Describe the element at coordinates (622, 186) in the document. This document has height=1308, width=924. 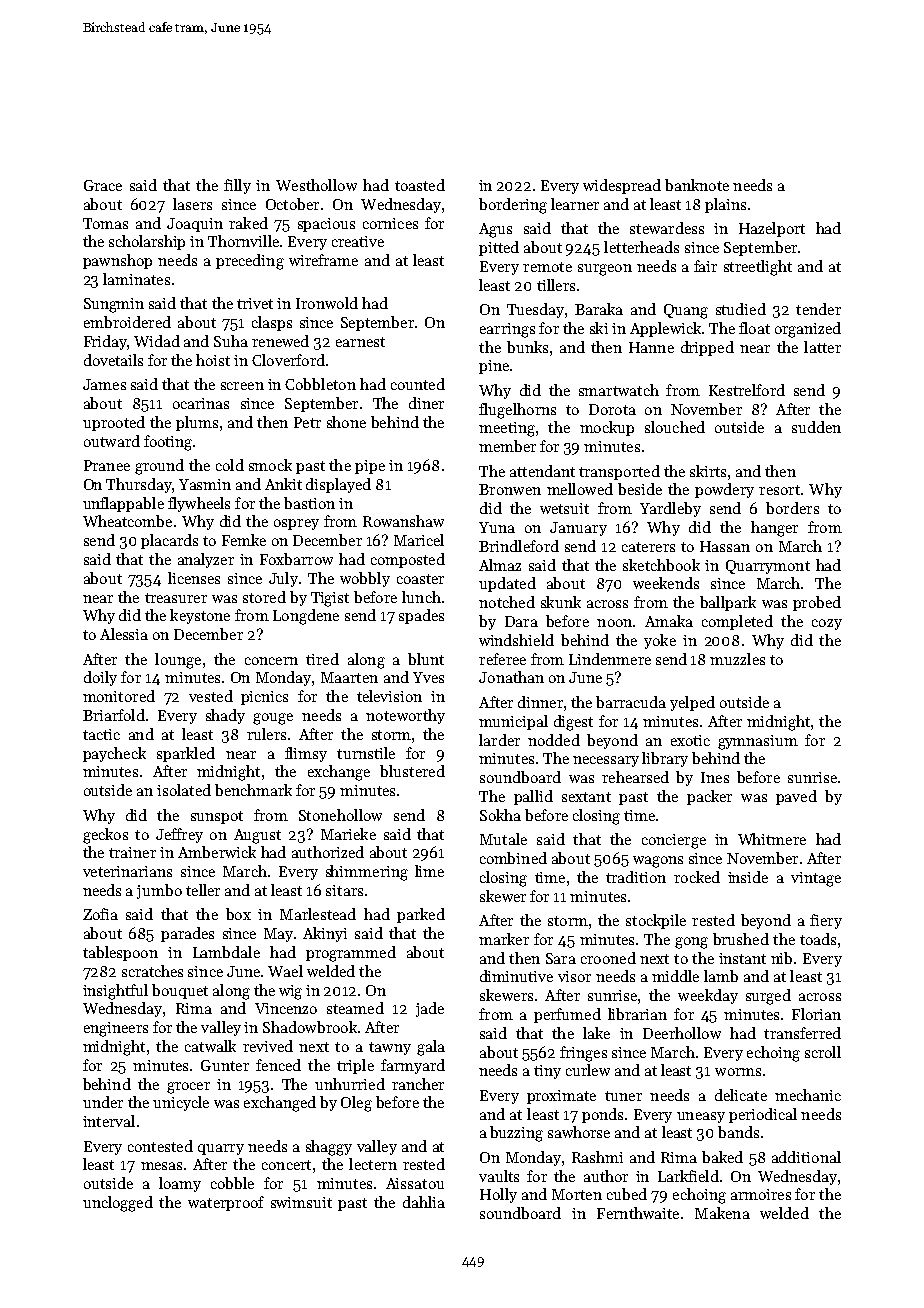
I see `widespread` at that location.
